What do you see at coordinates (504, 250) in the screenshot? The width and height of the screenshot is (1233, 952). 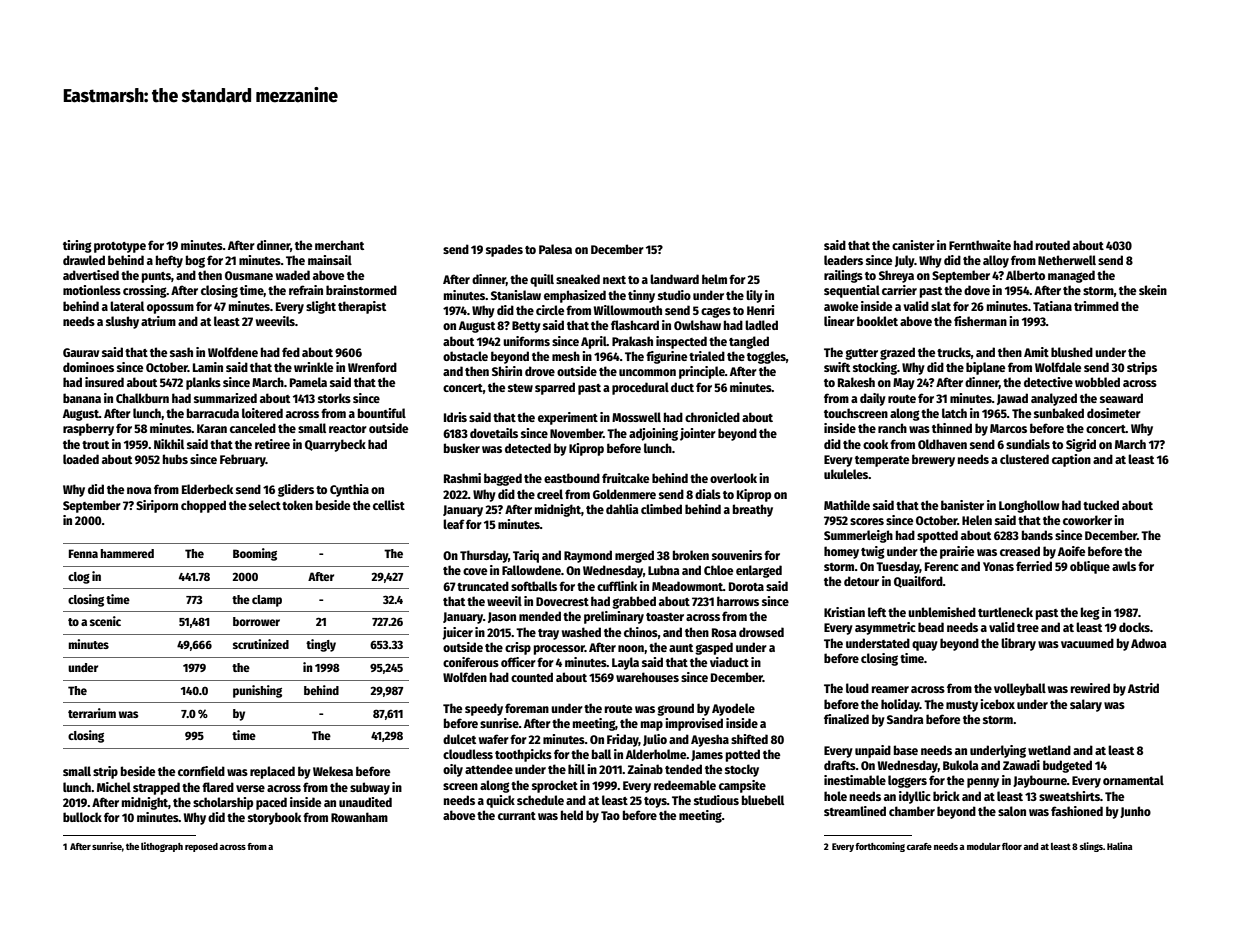 I see `spades` at bounding box center [504, 250].
